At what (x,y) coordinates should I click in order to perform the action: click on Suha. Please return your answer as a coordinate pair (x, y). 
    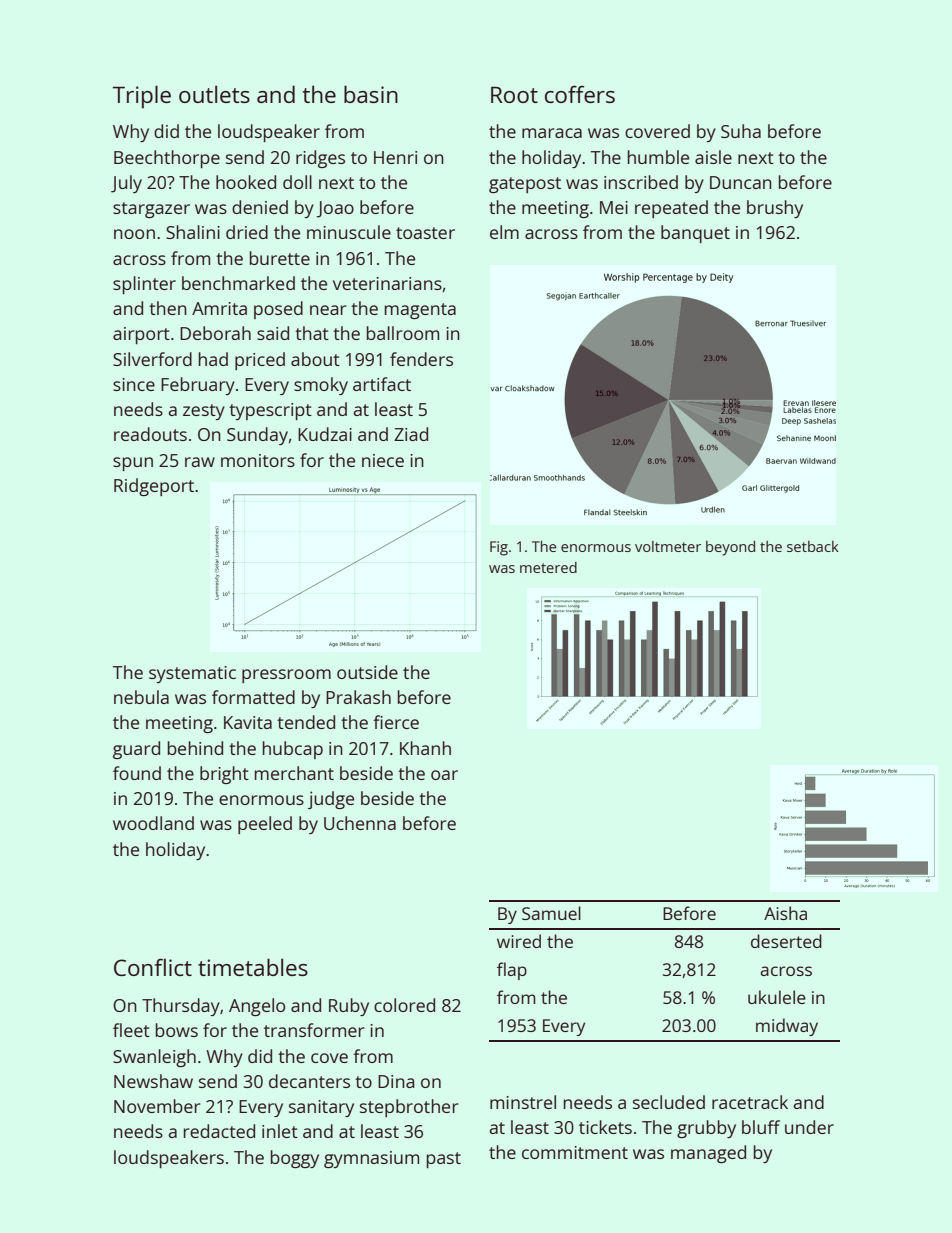
    Looking at the image, I should click on (741, 131).
